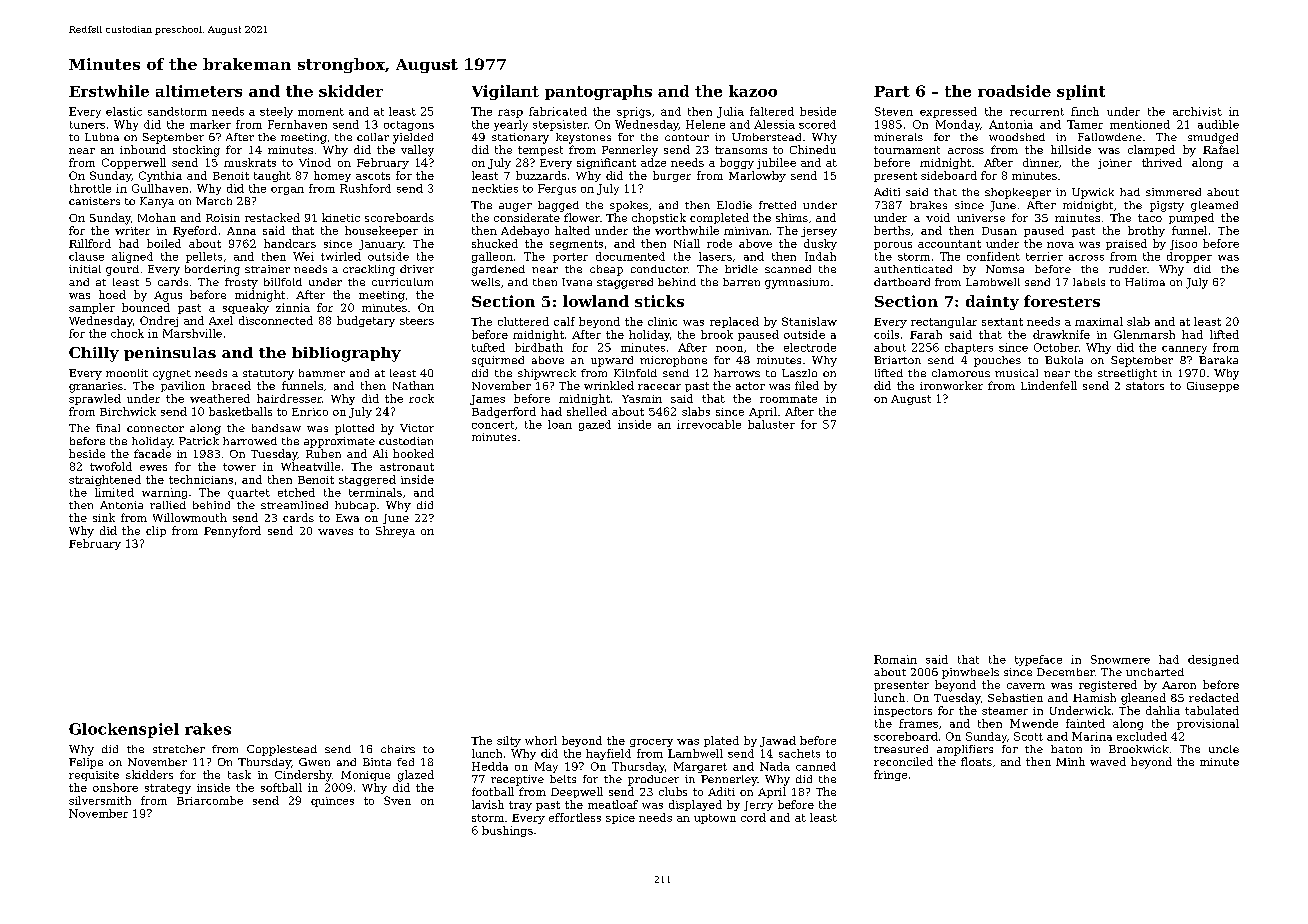 The image size is (1308, 924). I want to click on Hedda, so click(490, 766).
